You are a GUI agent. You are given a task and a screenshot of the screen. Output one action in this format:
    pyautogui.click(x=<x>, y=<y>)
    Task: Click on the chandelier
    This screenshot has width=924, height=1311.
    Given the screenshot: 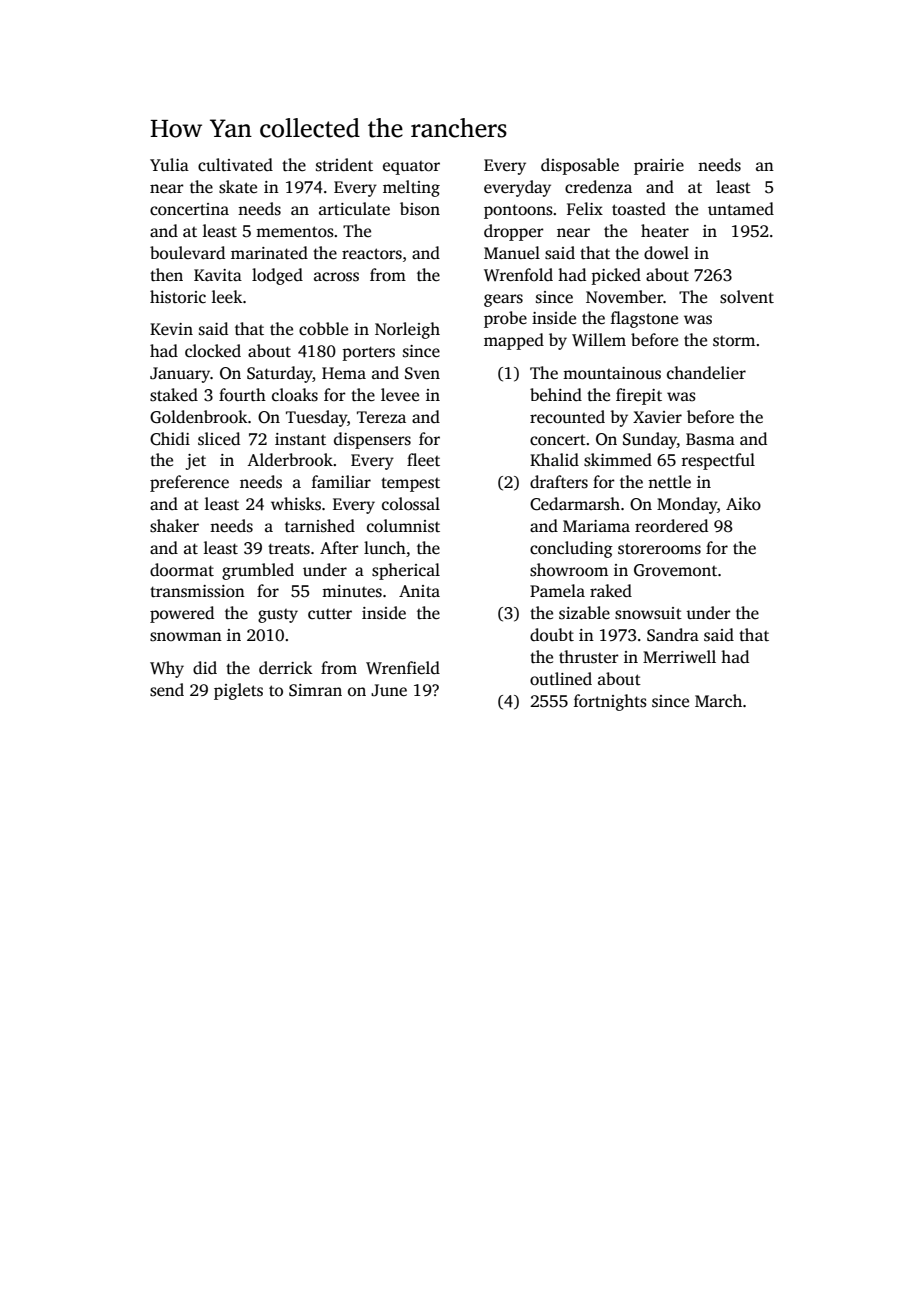 What is the action you would take?
    pyautogui.click(x=706, y=373)
